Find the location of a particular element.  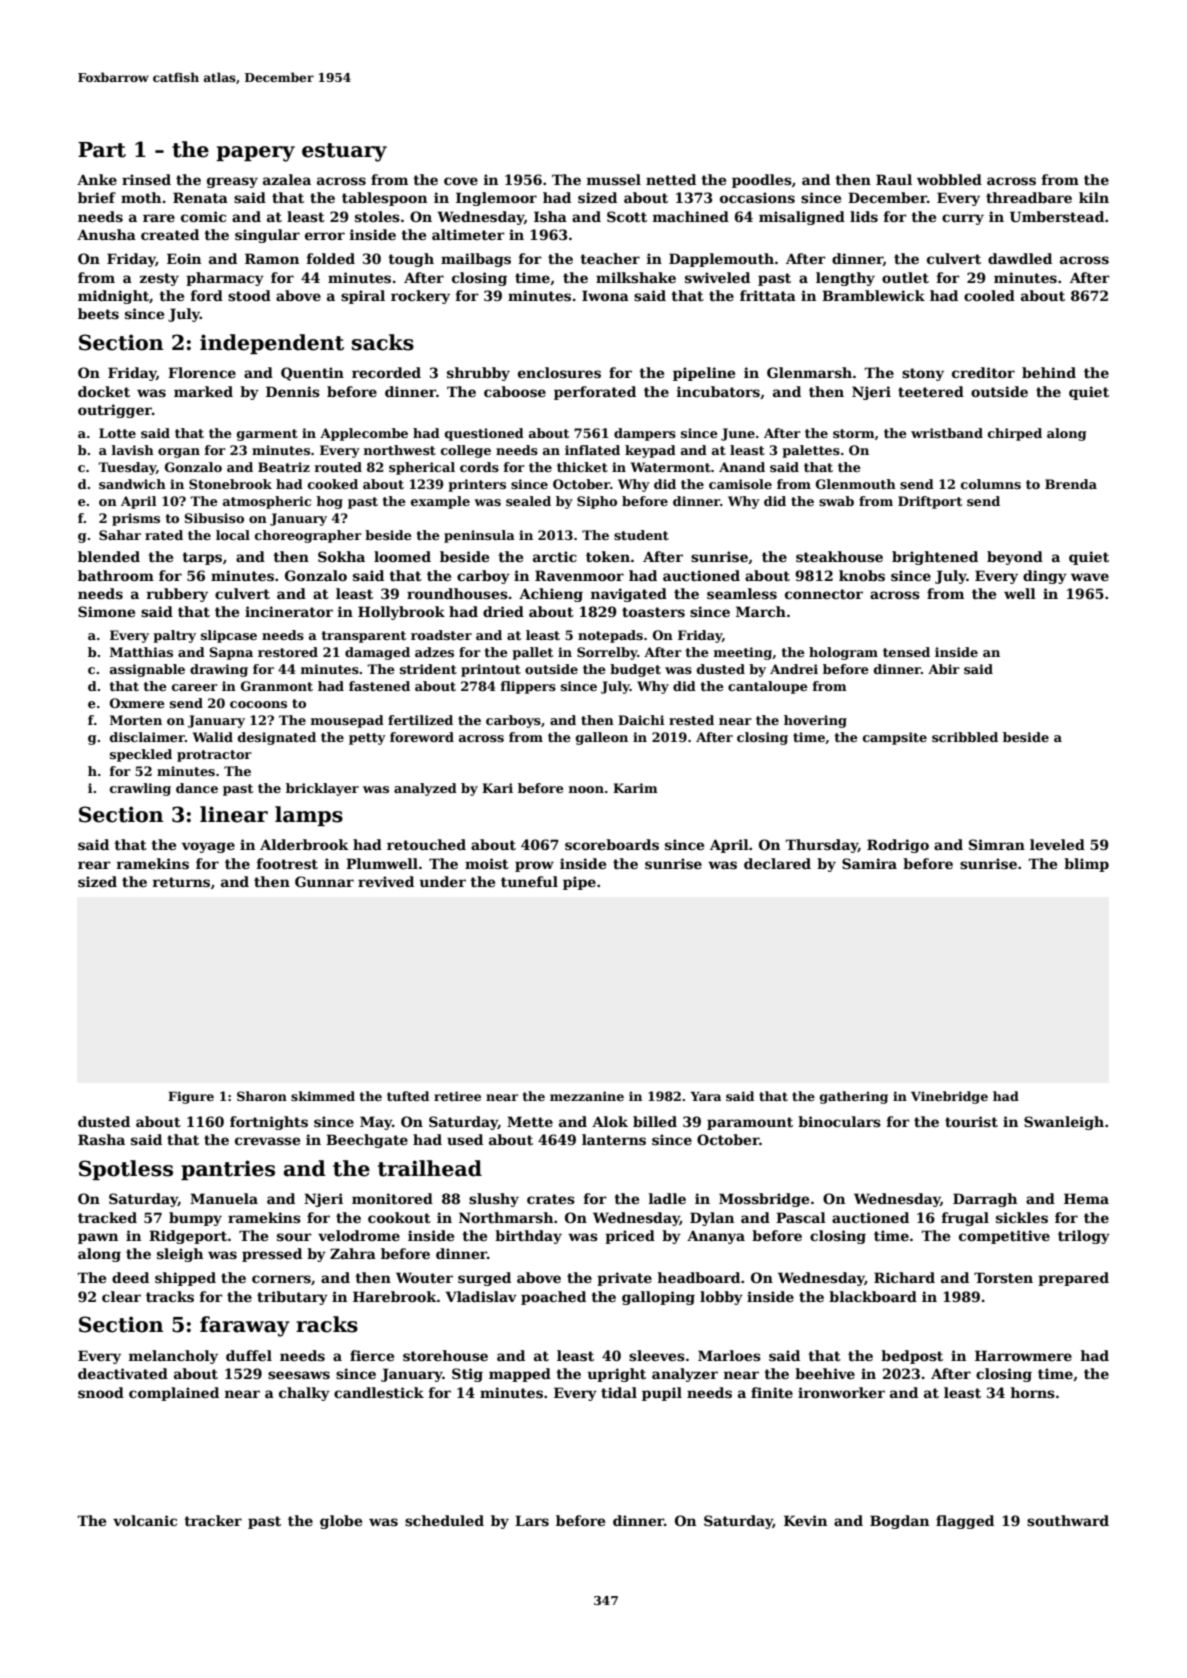

cove is located at coordinates (461, 181).
